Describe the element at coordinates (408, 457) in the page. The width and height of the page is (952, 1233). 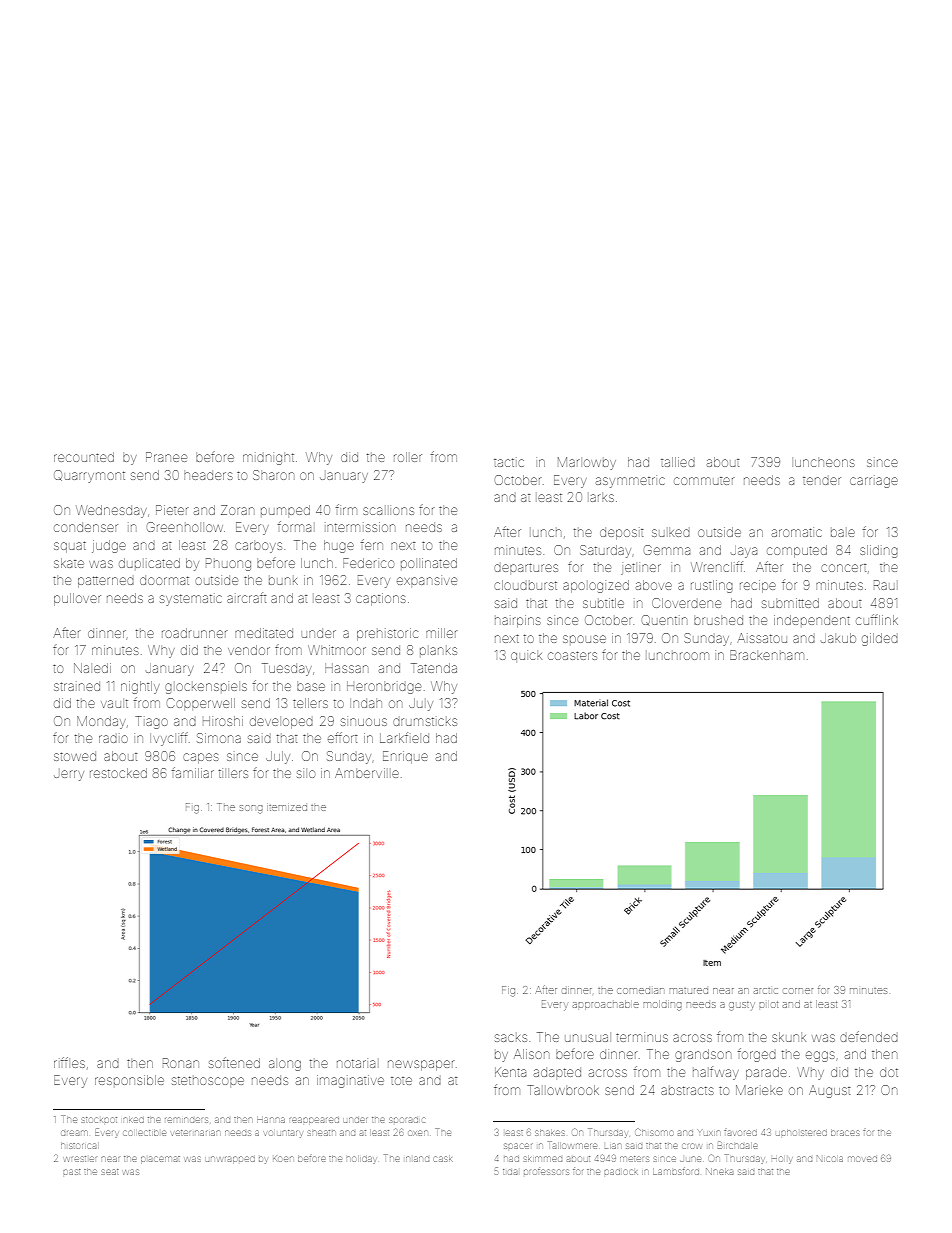
I see `roller` at that location.
